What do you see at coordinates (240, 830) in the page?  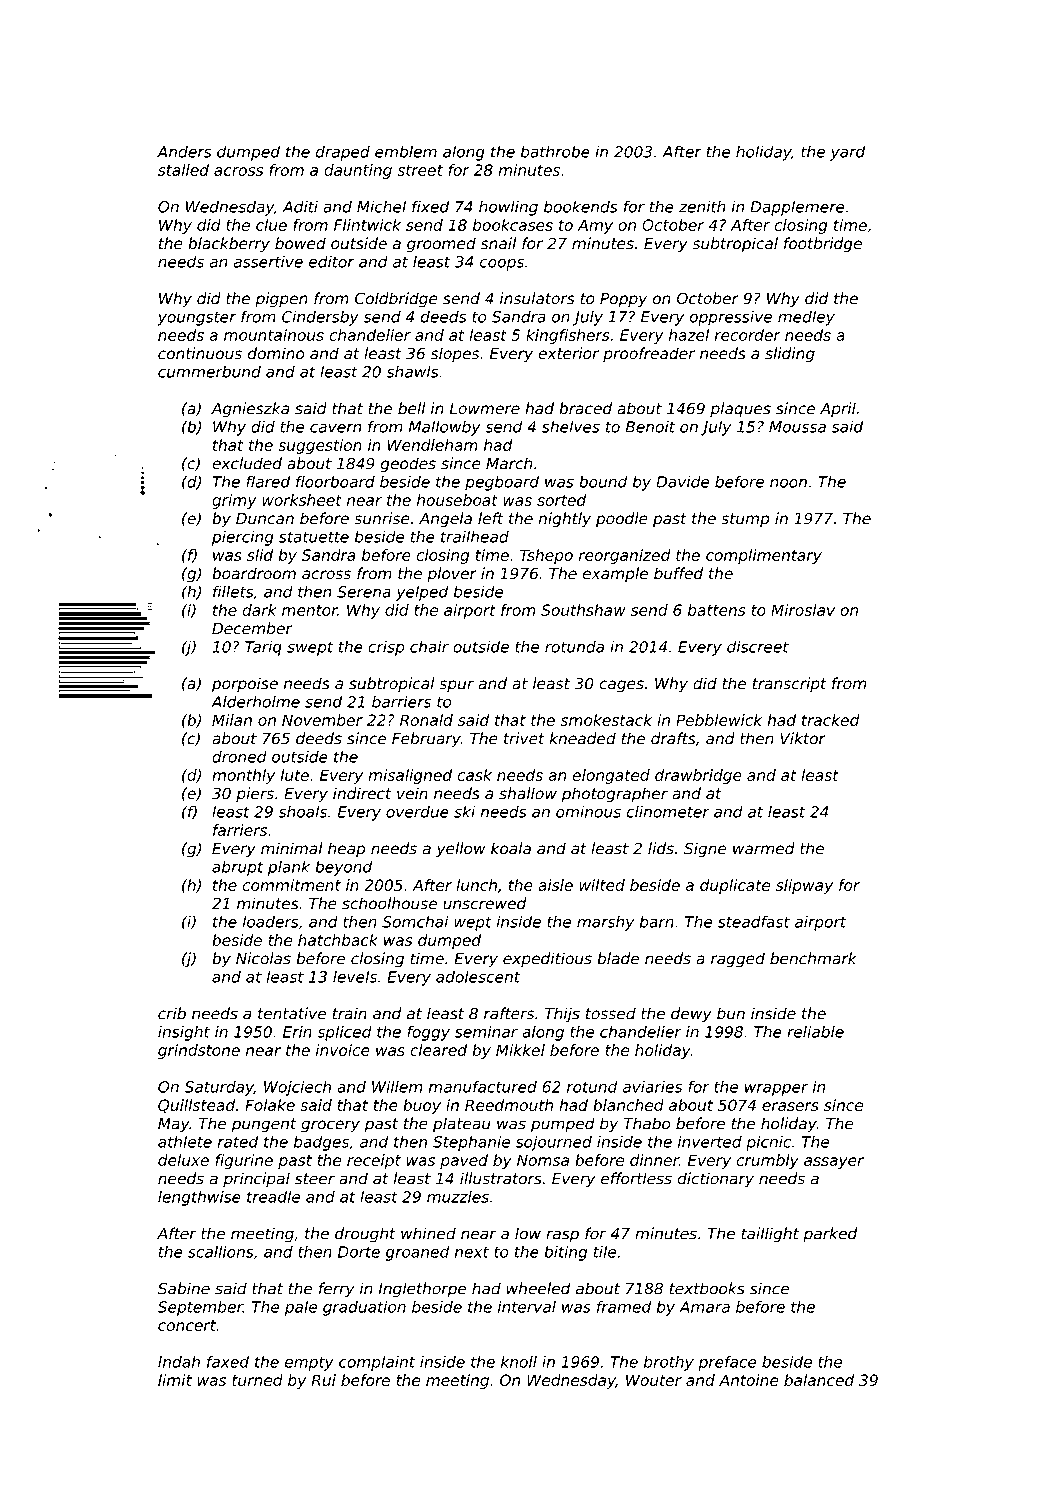 I see `farriers` at bounding box center [240, 830].
